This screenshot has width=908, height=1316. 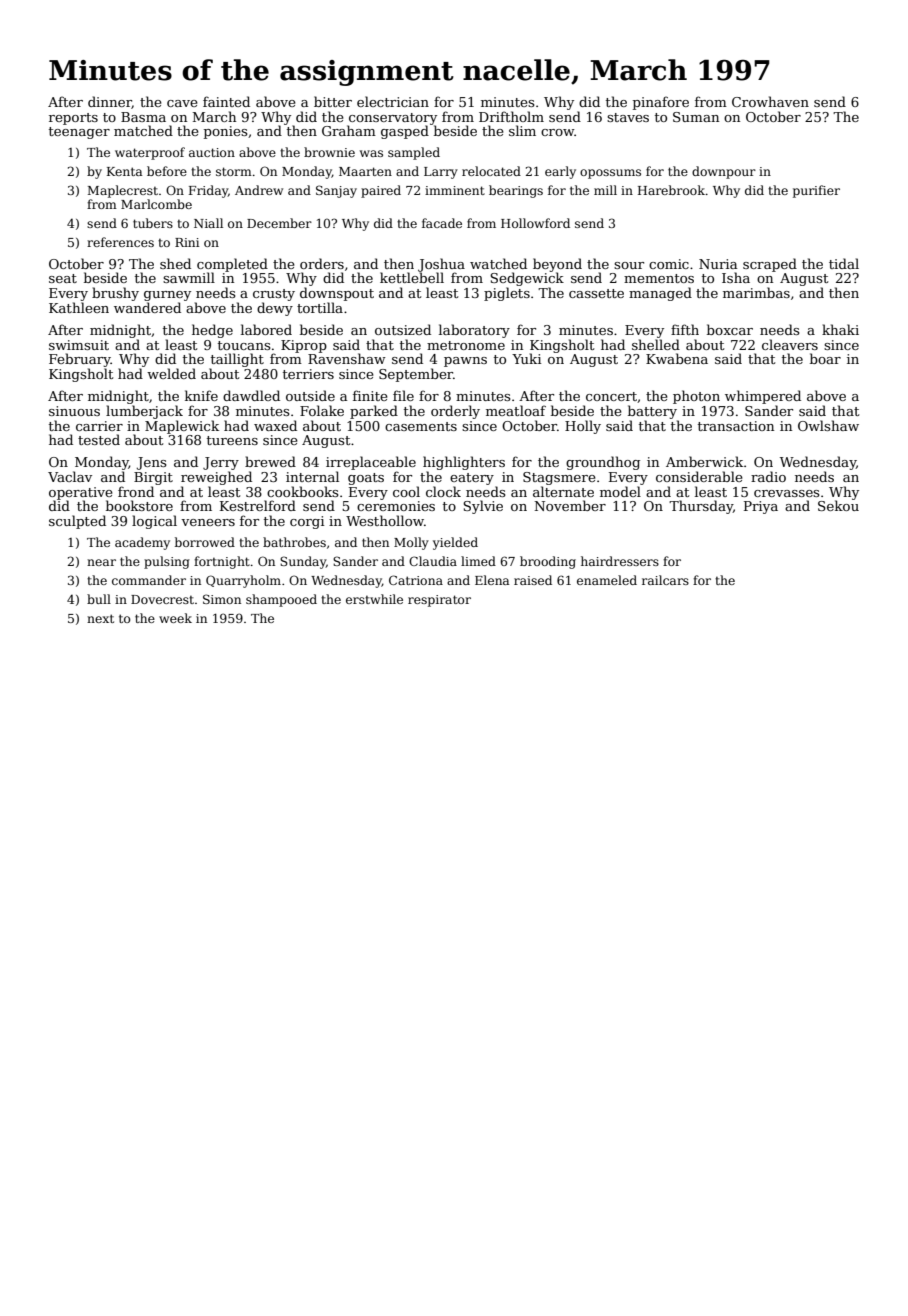 What do you see at coordinates (144, 412) in the screenshot?
I see `lumberjack` at bounding box center [144, 412].
